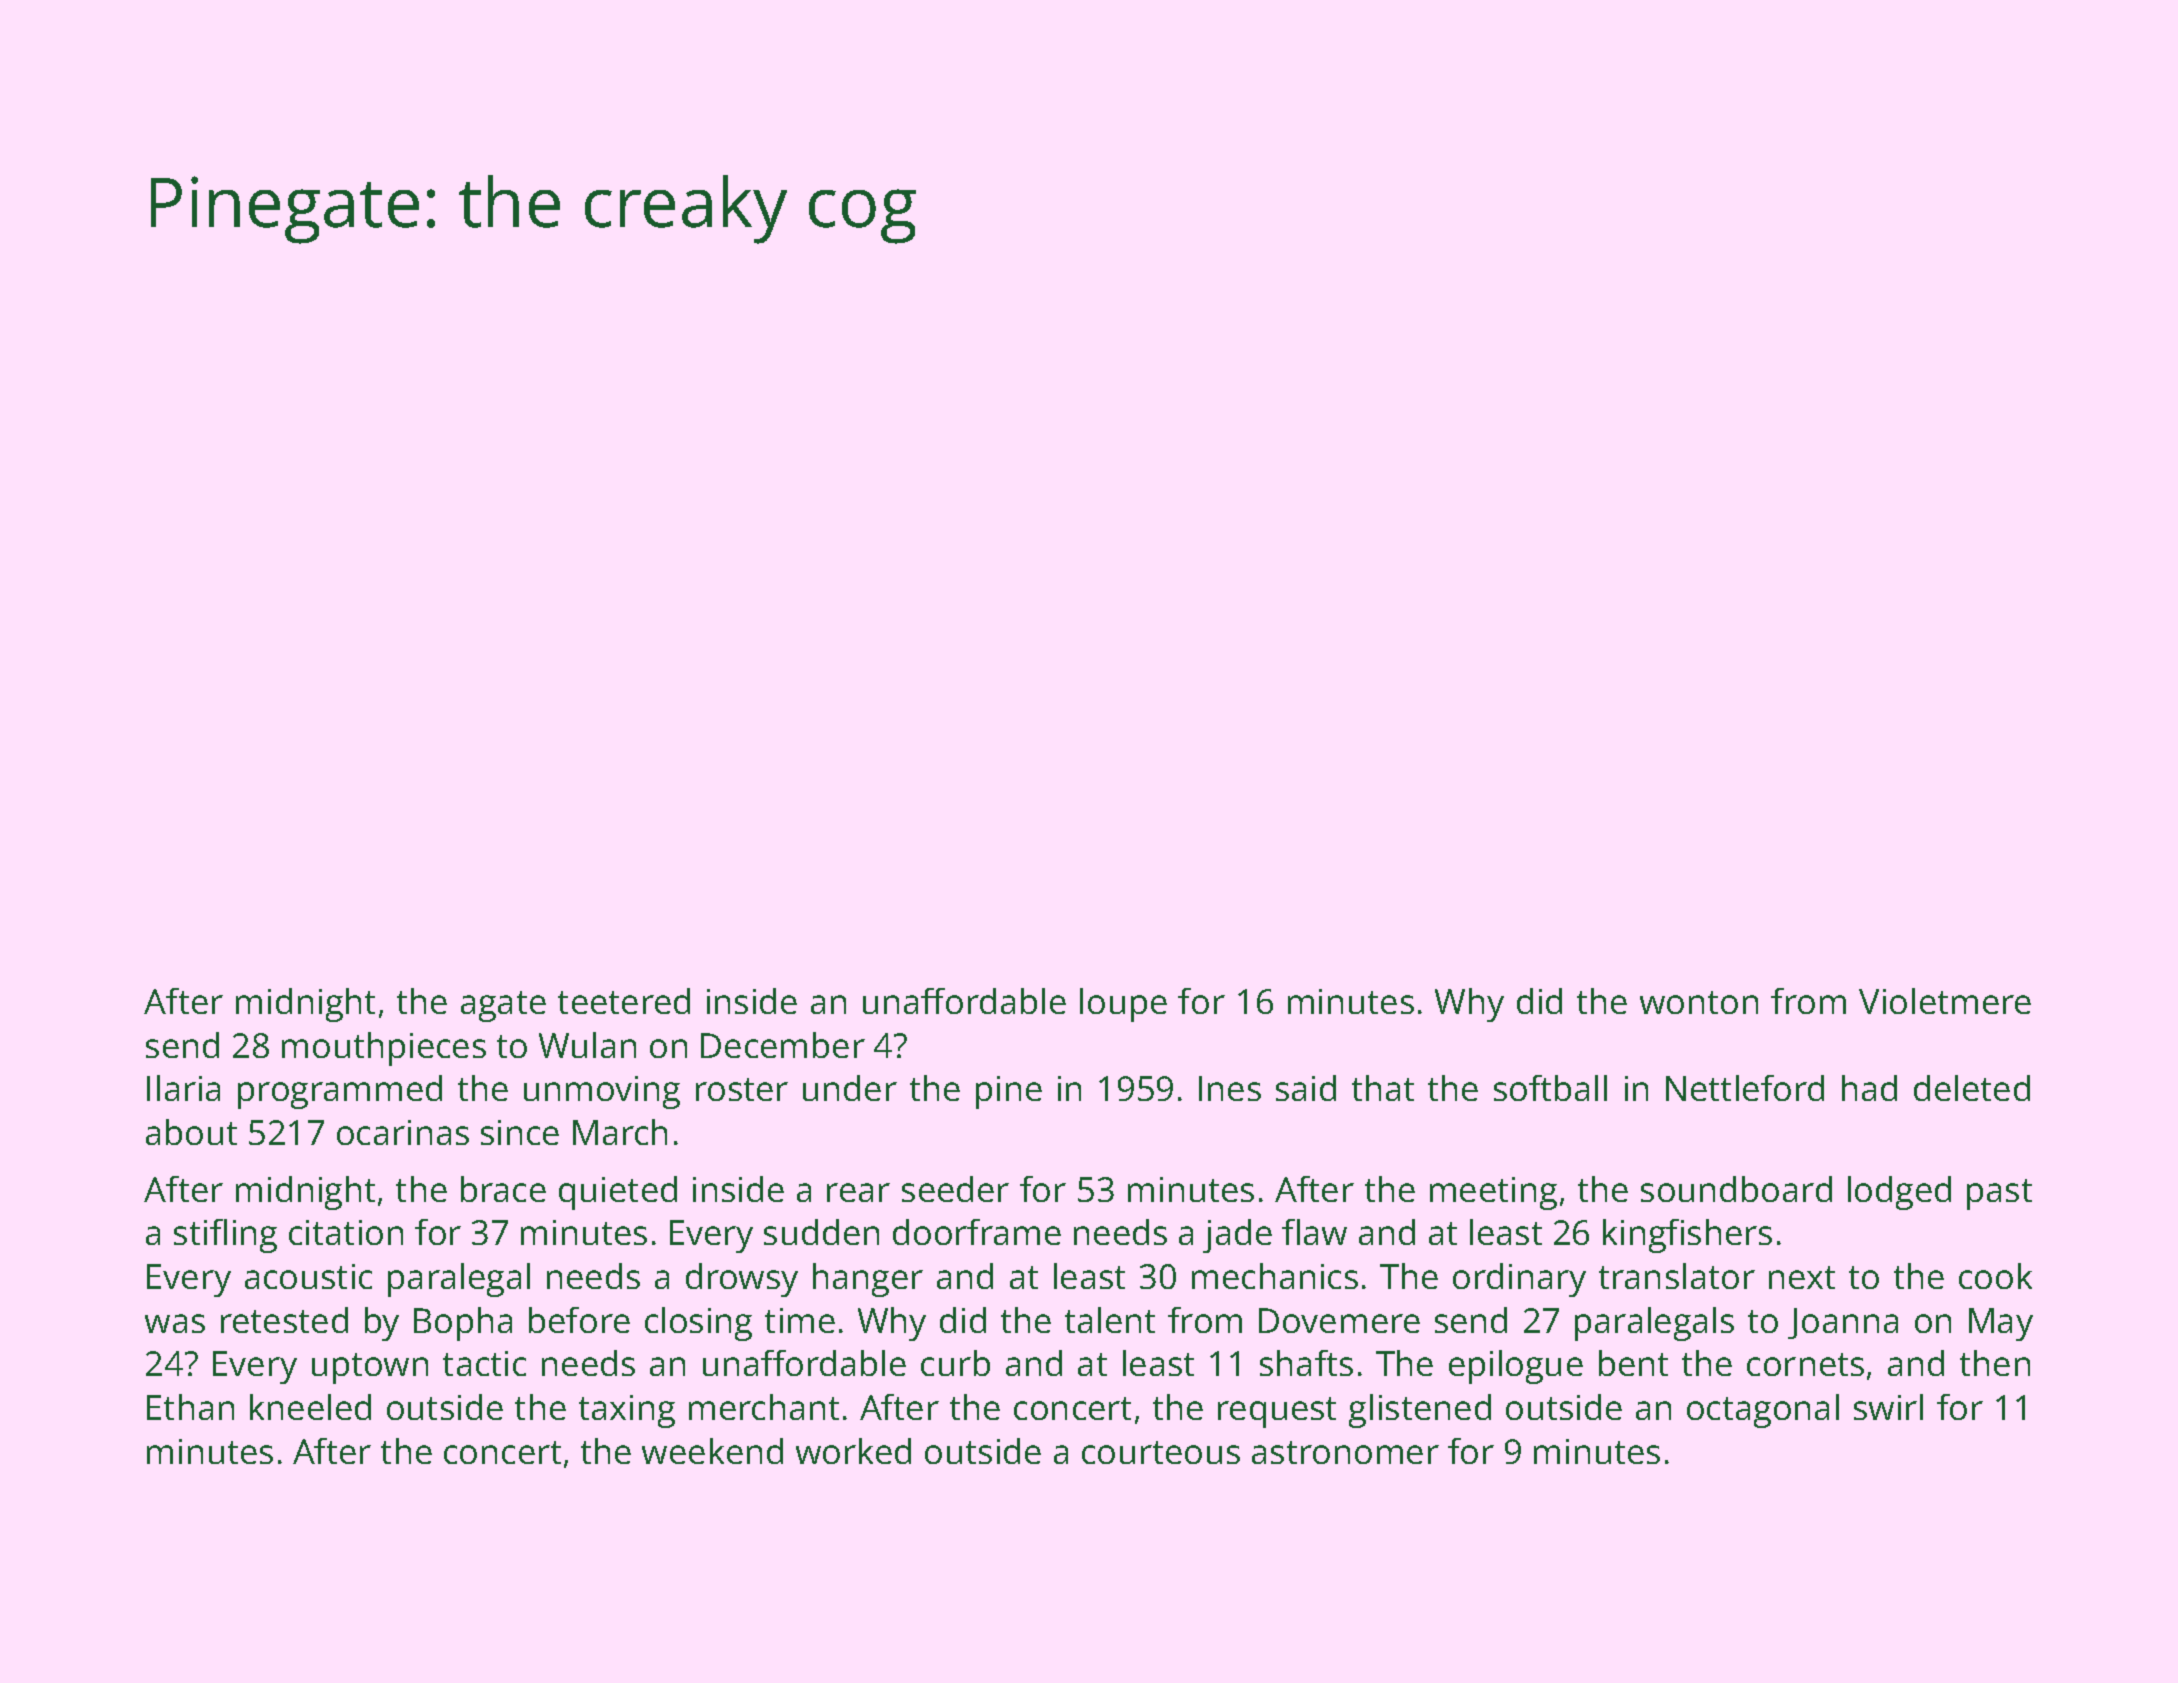 This image has height=1683, width=2178. What do you see at coordinates (1899, 1193) in the image?
I see `lodged` at bounding box center [1899, 1193].
